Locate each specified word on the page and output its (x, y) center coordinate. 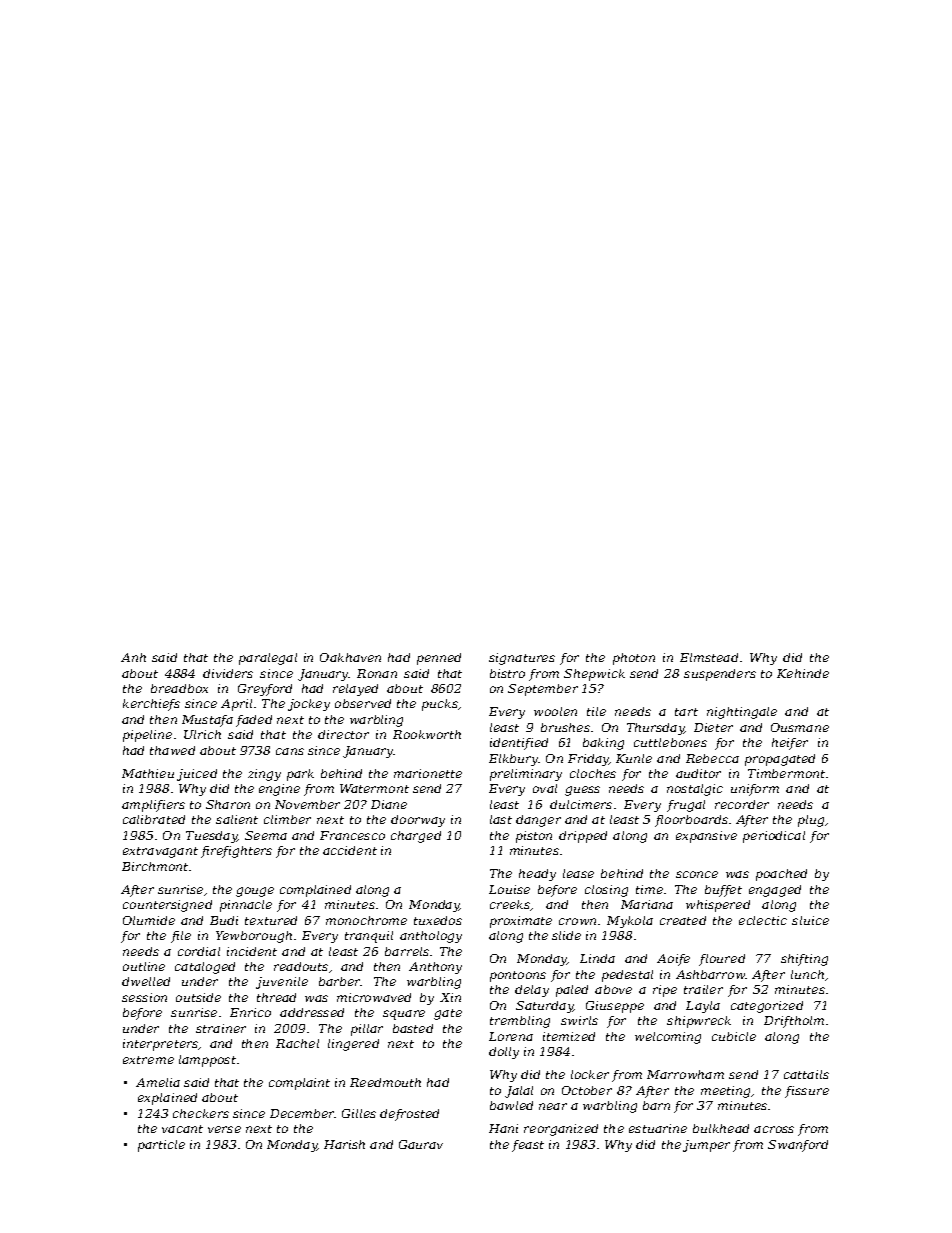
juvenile (282, 983)
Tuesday (212, 837)
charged (416, 837)
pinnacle (246, 906)
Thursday (655, 729)
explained (167, 1099)
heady (537, 875)
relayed (355, 690)
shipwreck (699, 1022)
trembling (520, 1022)
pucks (440, 705)
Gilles (359, 1113)
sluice (810, 920)
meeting (726, 1092)
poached (781, 875)
